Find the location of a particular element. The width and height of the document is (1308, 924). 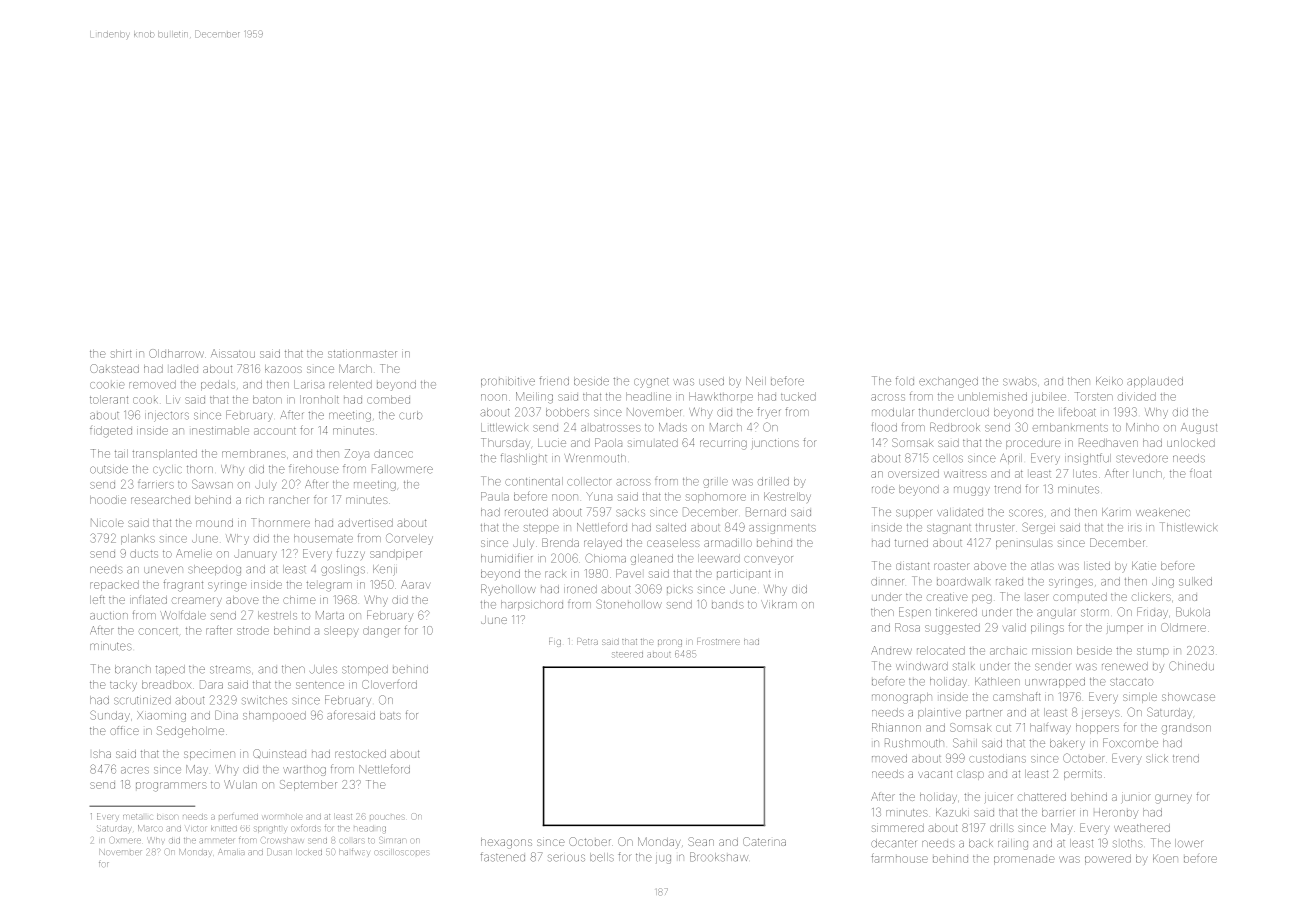

stationmaster is located at coordinates (362, 354).
